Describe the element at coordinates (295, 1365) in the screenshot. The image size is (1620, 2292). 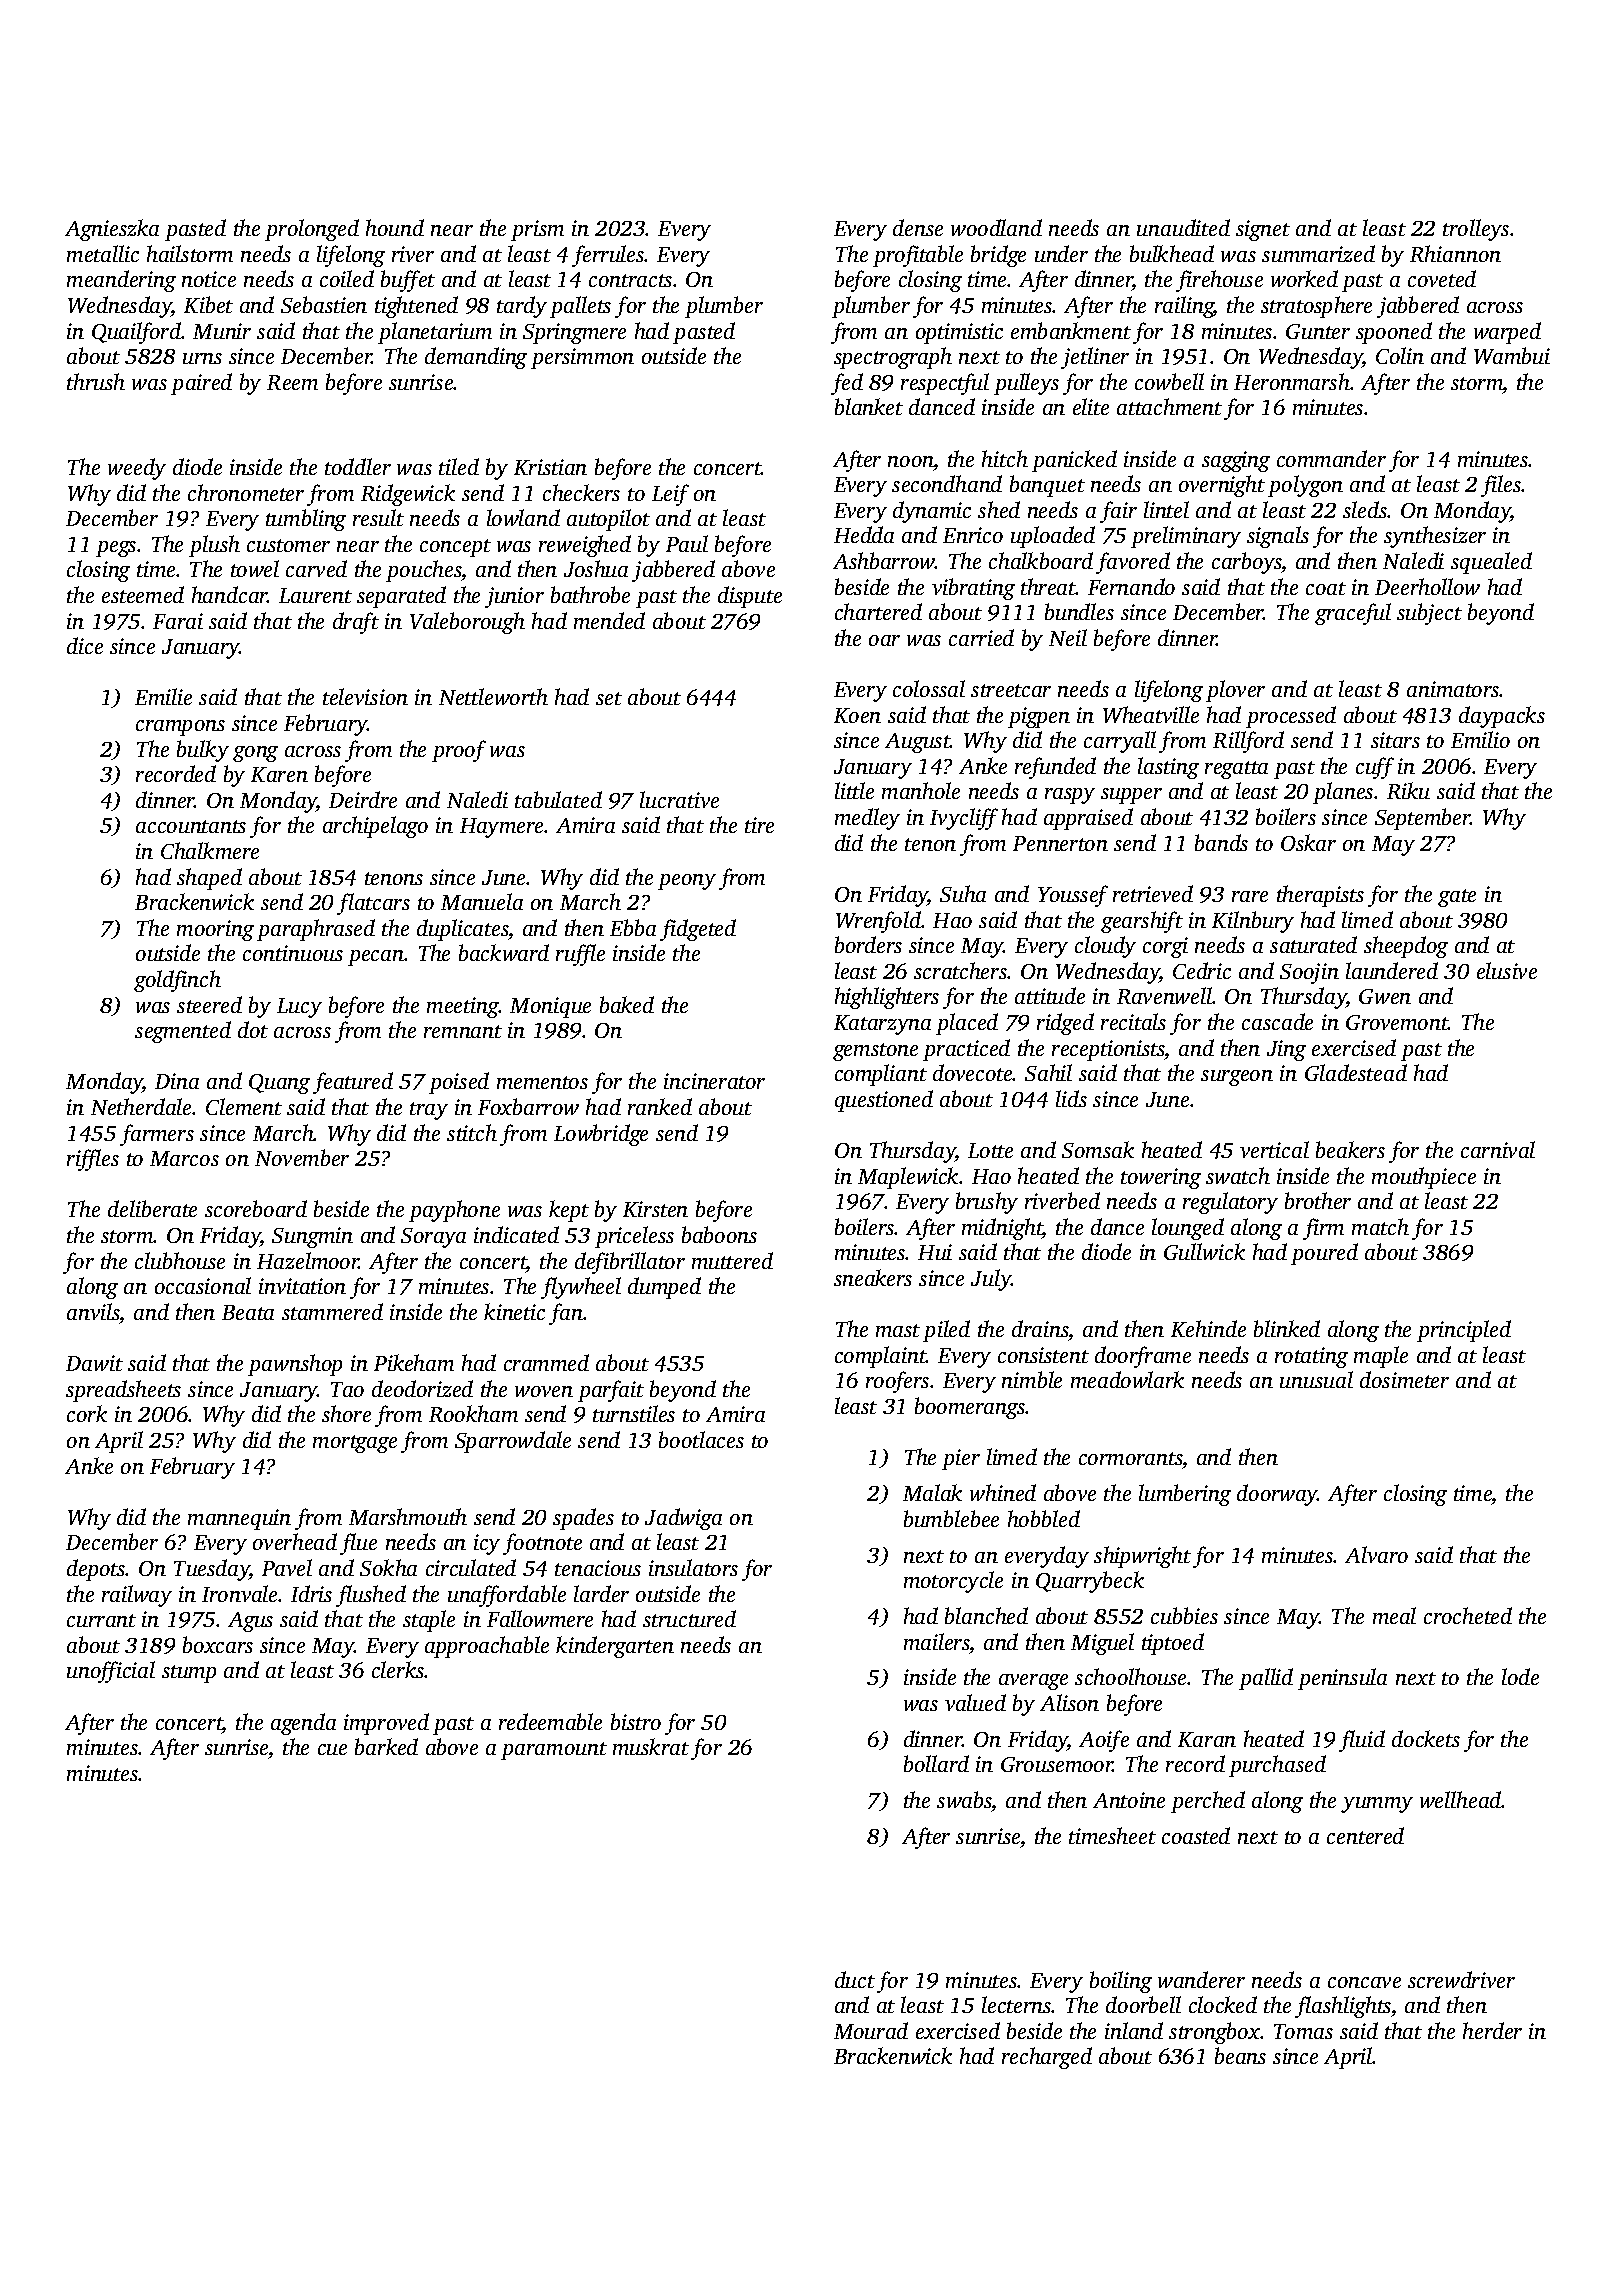
I see `pawnshop` at that location.
